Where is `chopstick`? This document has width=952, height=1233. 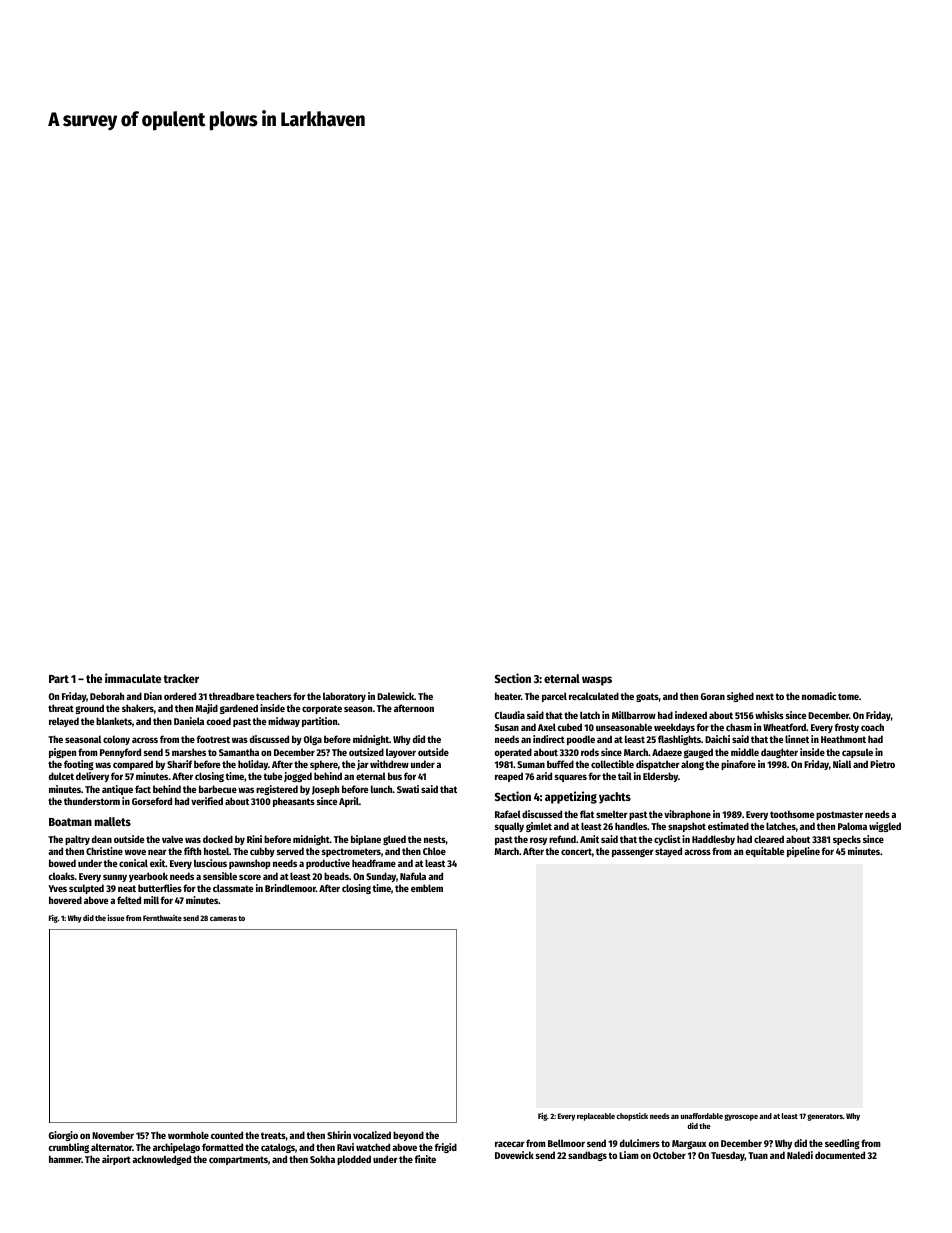 chopstick is located at coordinates (632, 1117).
